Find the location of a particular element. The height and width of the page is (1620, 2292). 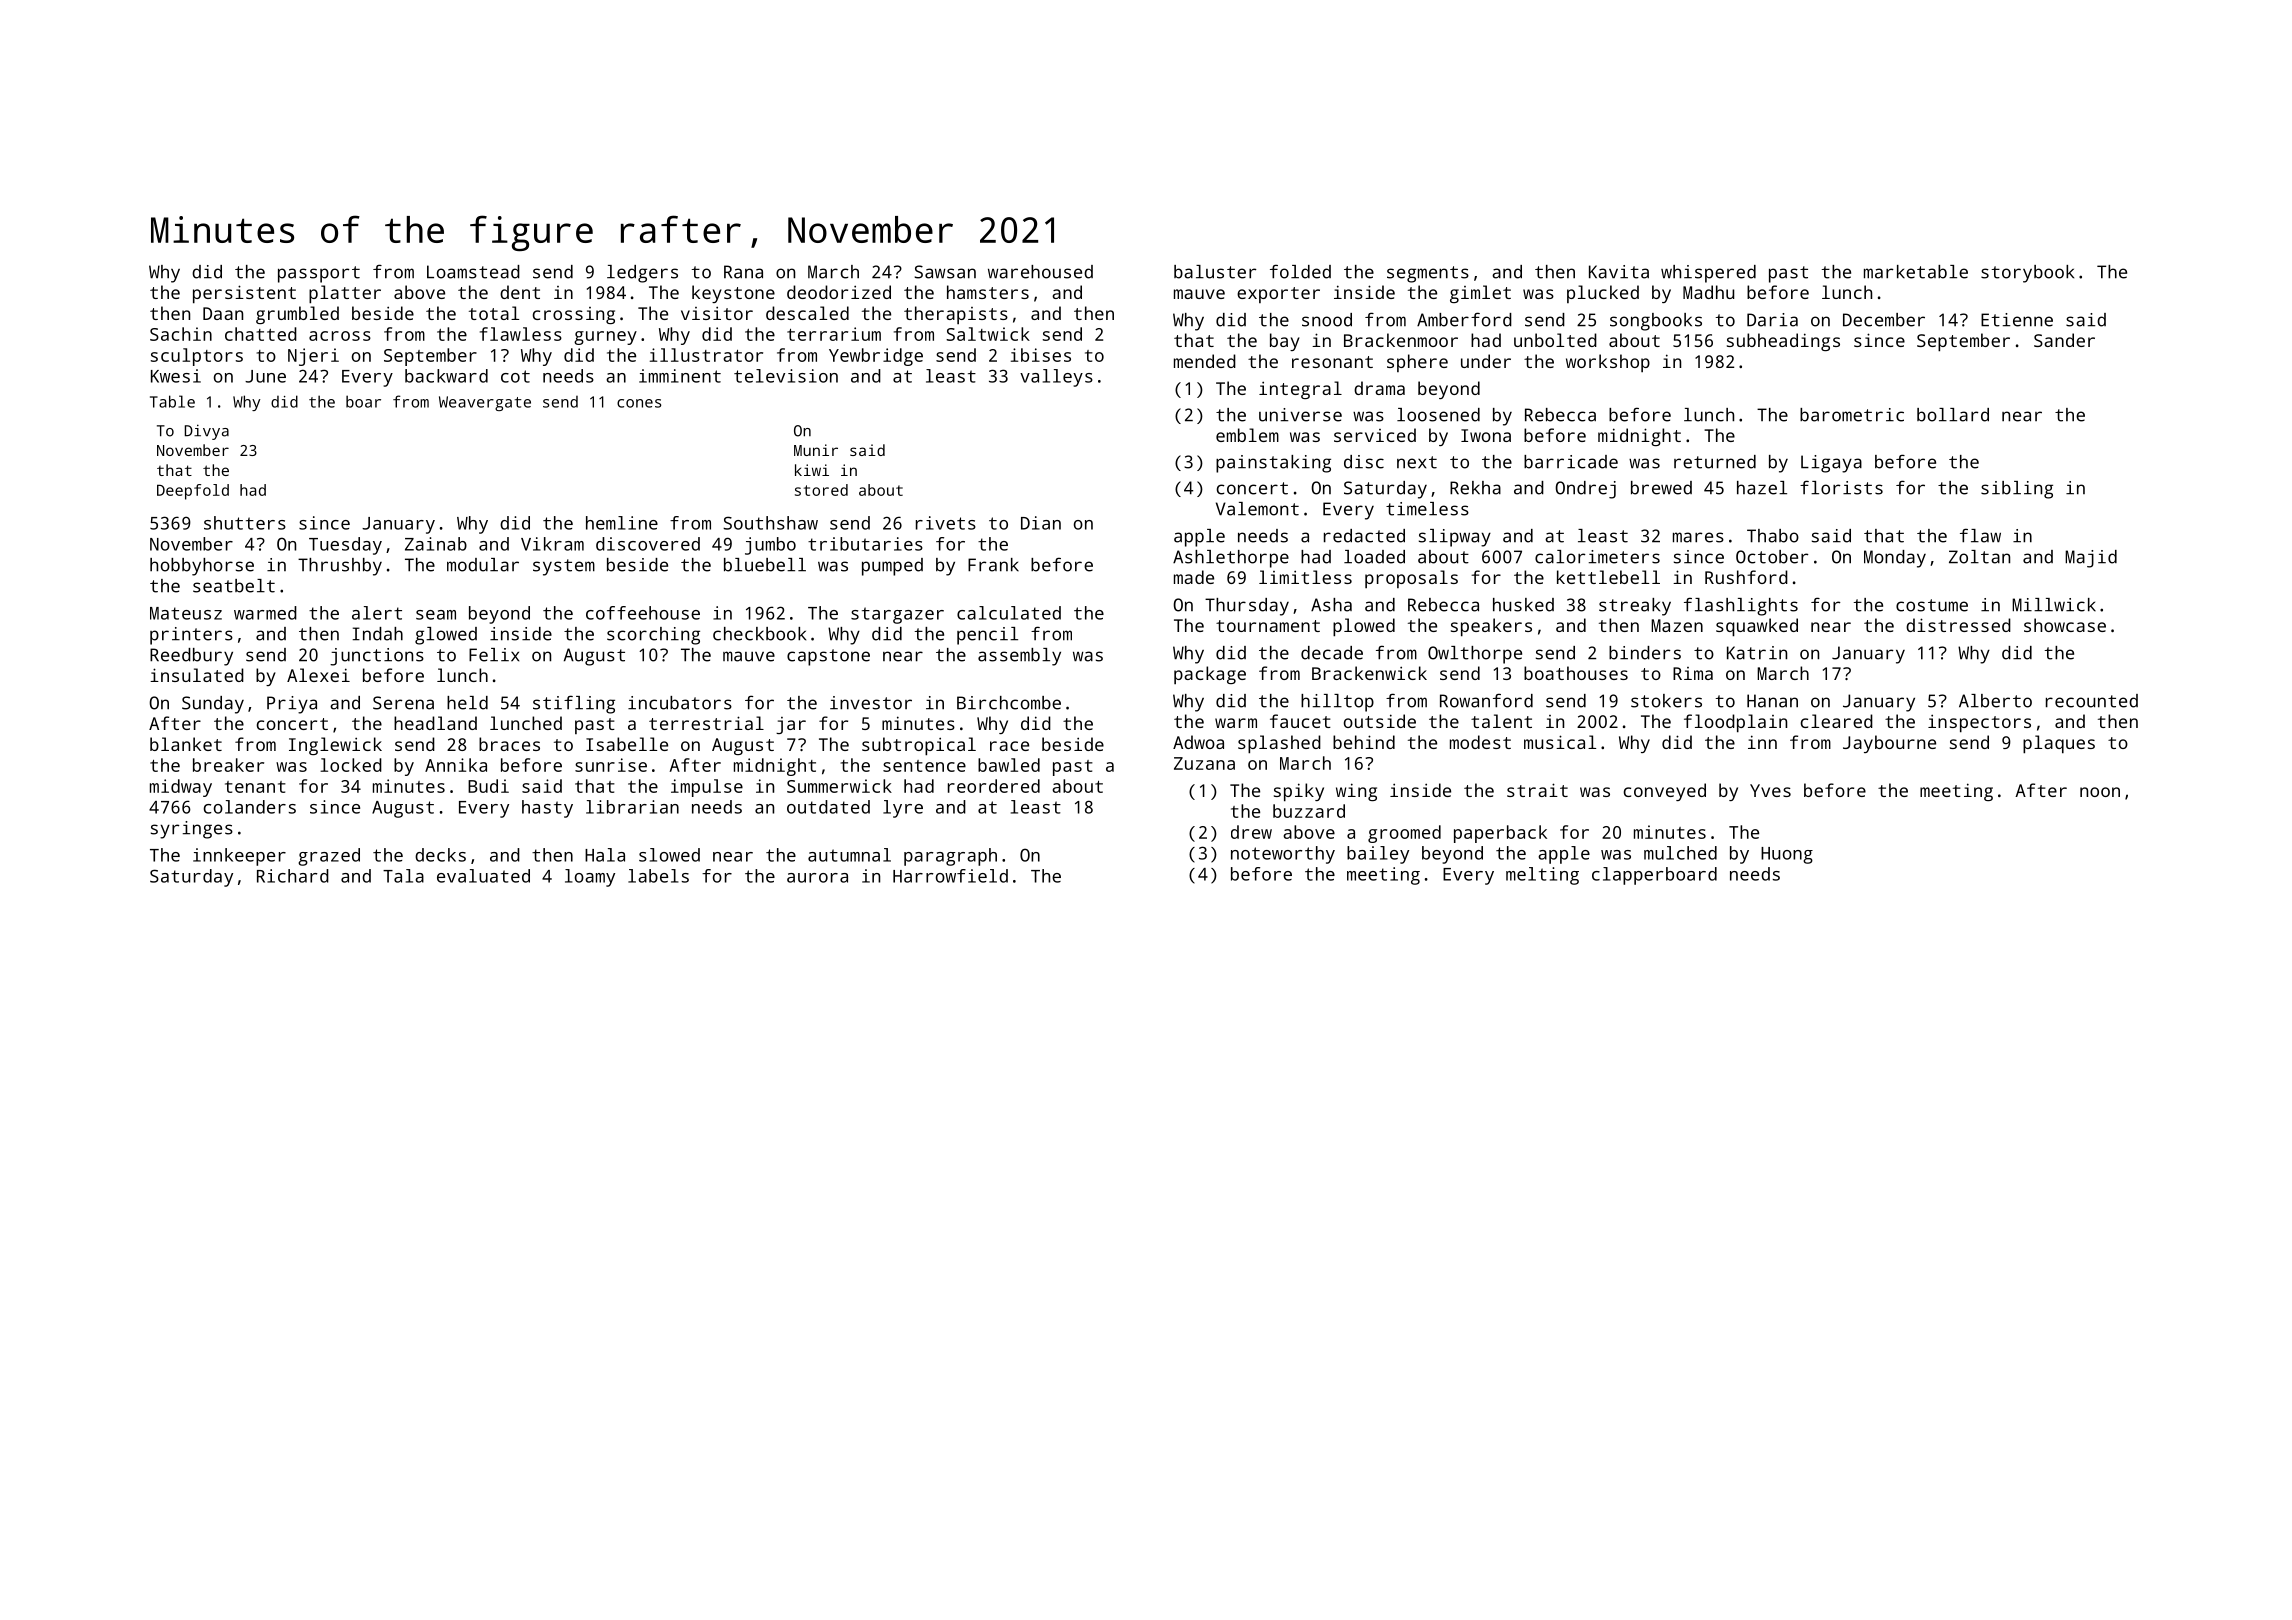

jar is located at coordinates (791, 725).
